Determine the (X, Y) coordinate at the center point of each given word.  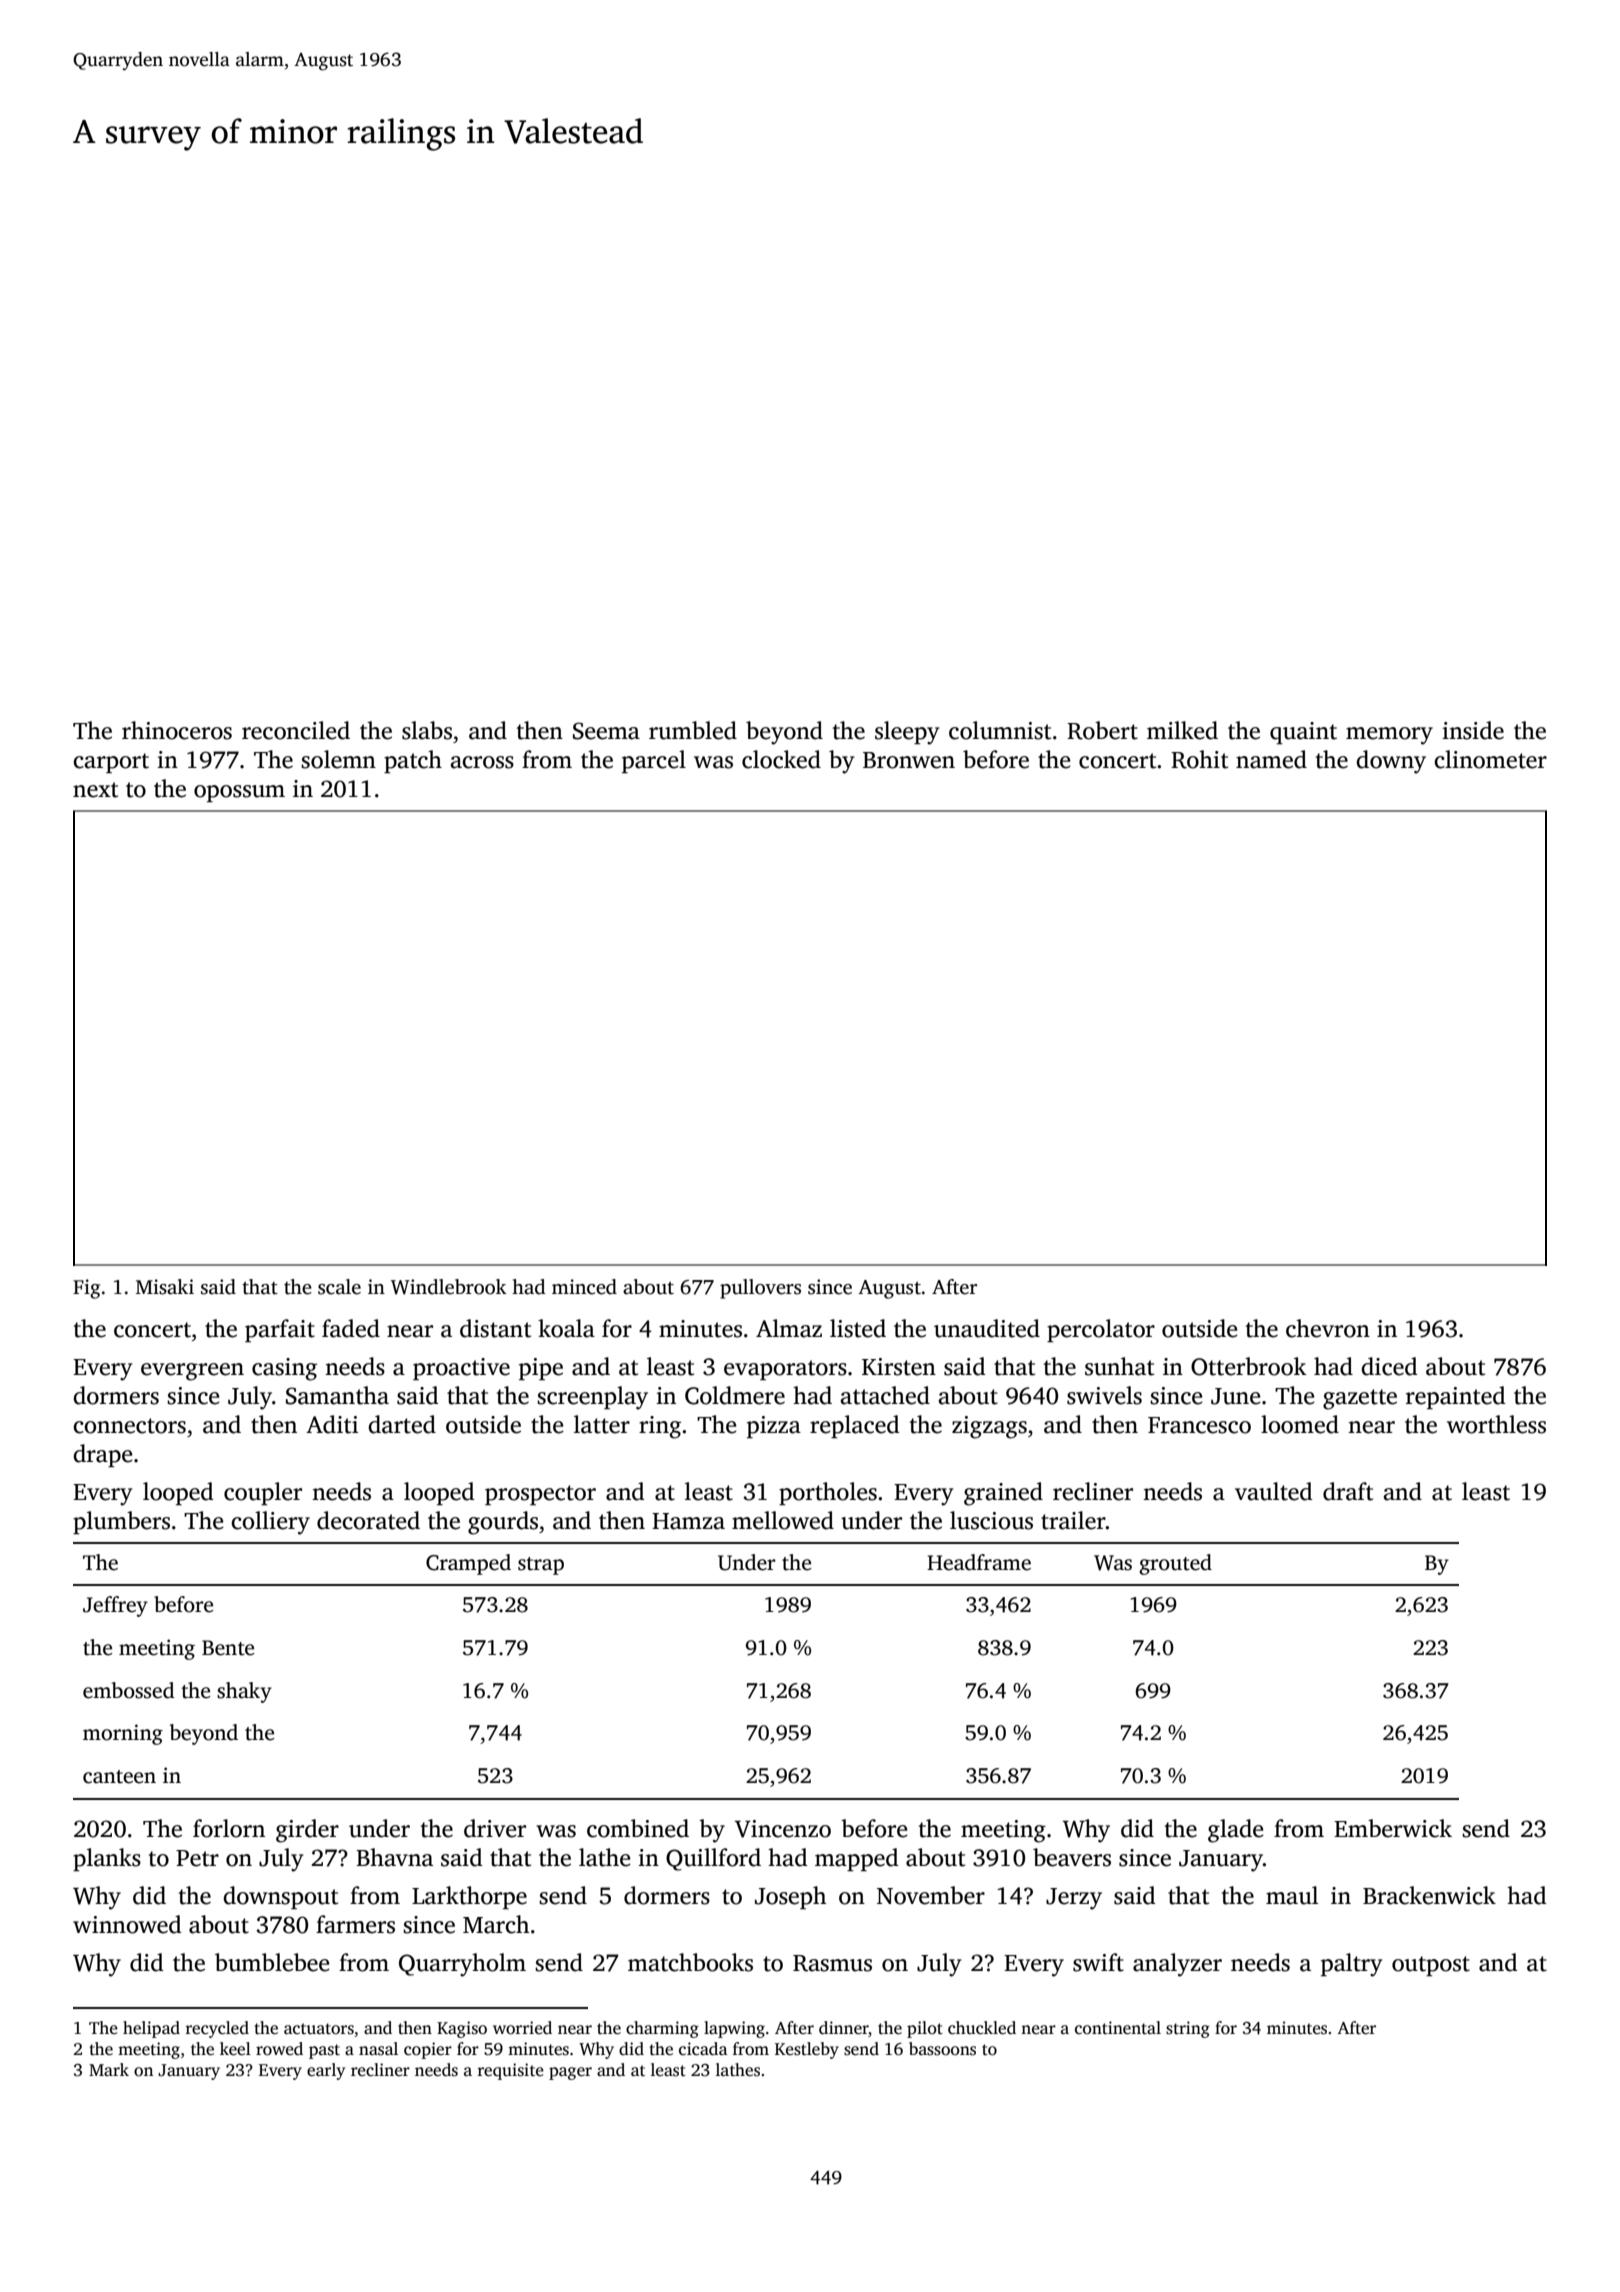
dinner (844, 2028)
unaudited (987, 1328)
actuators (319, 2029)
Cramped (468, 1564)
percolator (1101, 1330)
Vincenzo (783, 1829)
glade (1236, 1831)
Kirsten (899, 1367)
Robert (1102, 730)
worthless (1496, 1424)
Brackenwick (1429, 1895)
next (95, 790)
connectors (129, 1426)
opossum (239, 793)
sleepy (907, 733)
